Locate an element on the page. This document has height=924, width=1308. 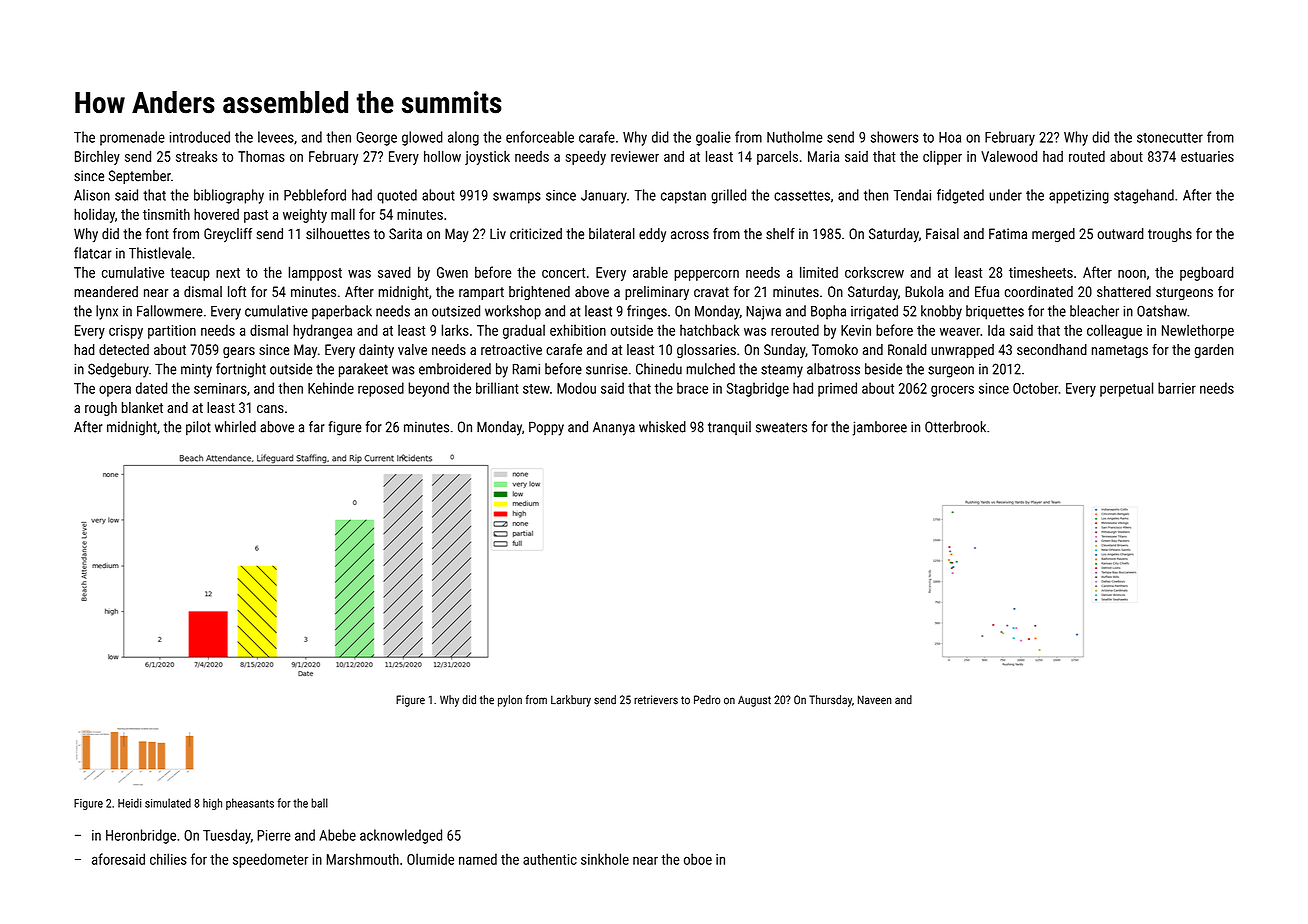
simulated is located at coordinates (168, 803).
